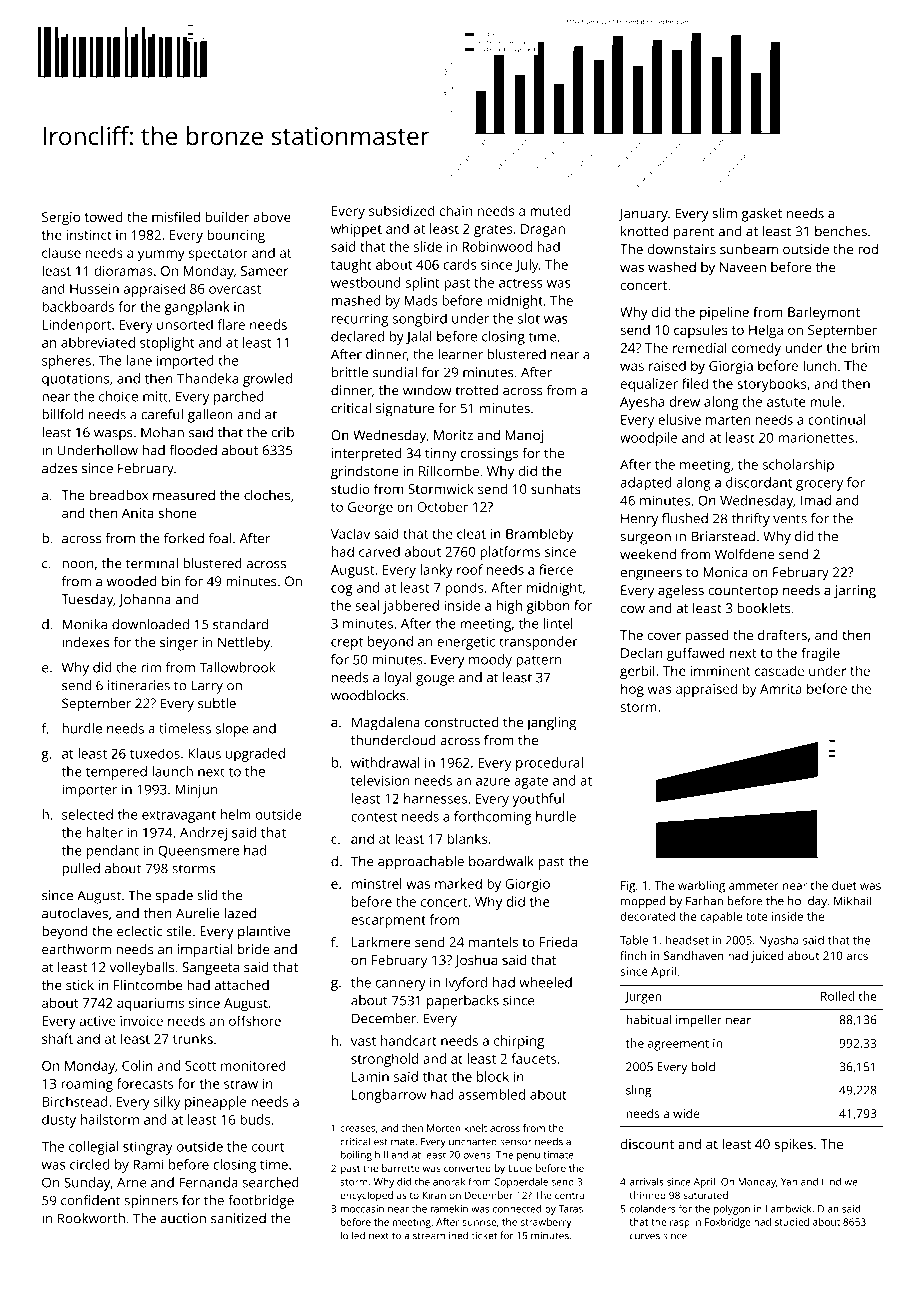  Describe the element at coordinates (137, 1065) in the page. I see `Colin` at that location.
